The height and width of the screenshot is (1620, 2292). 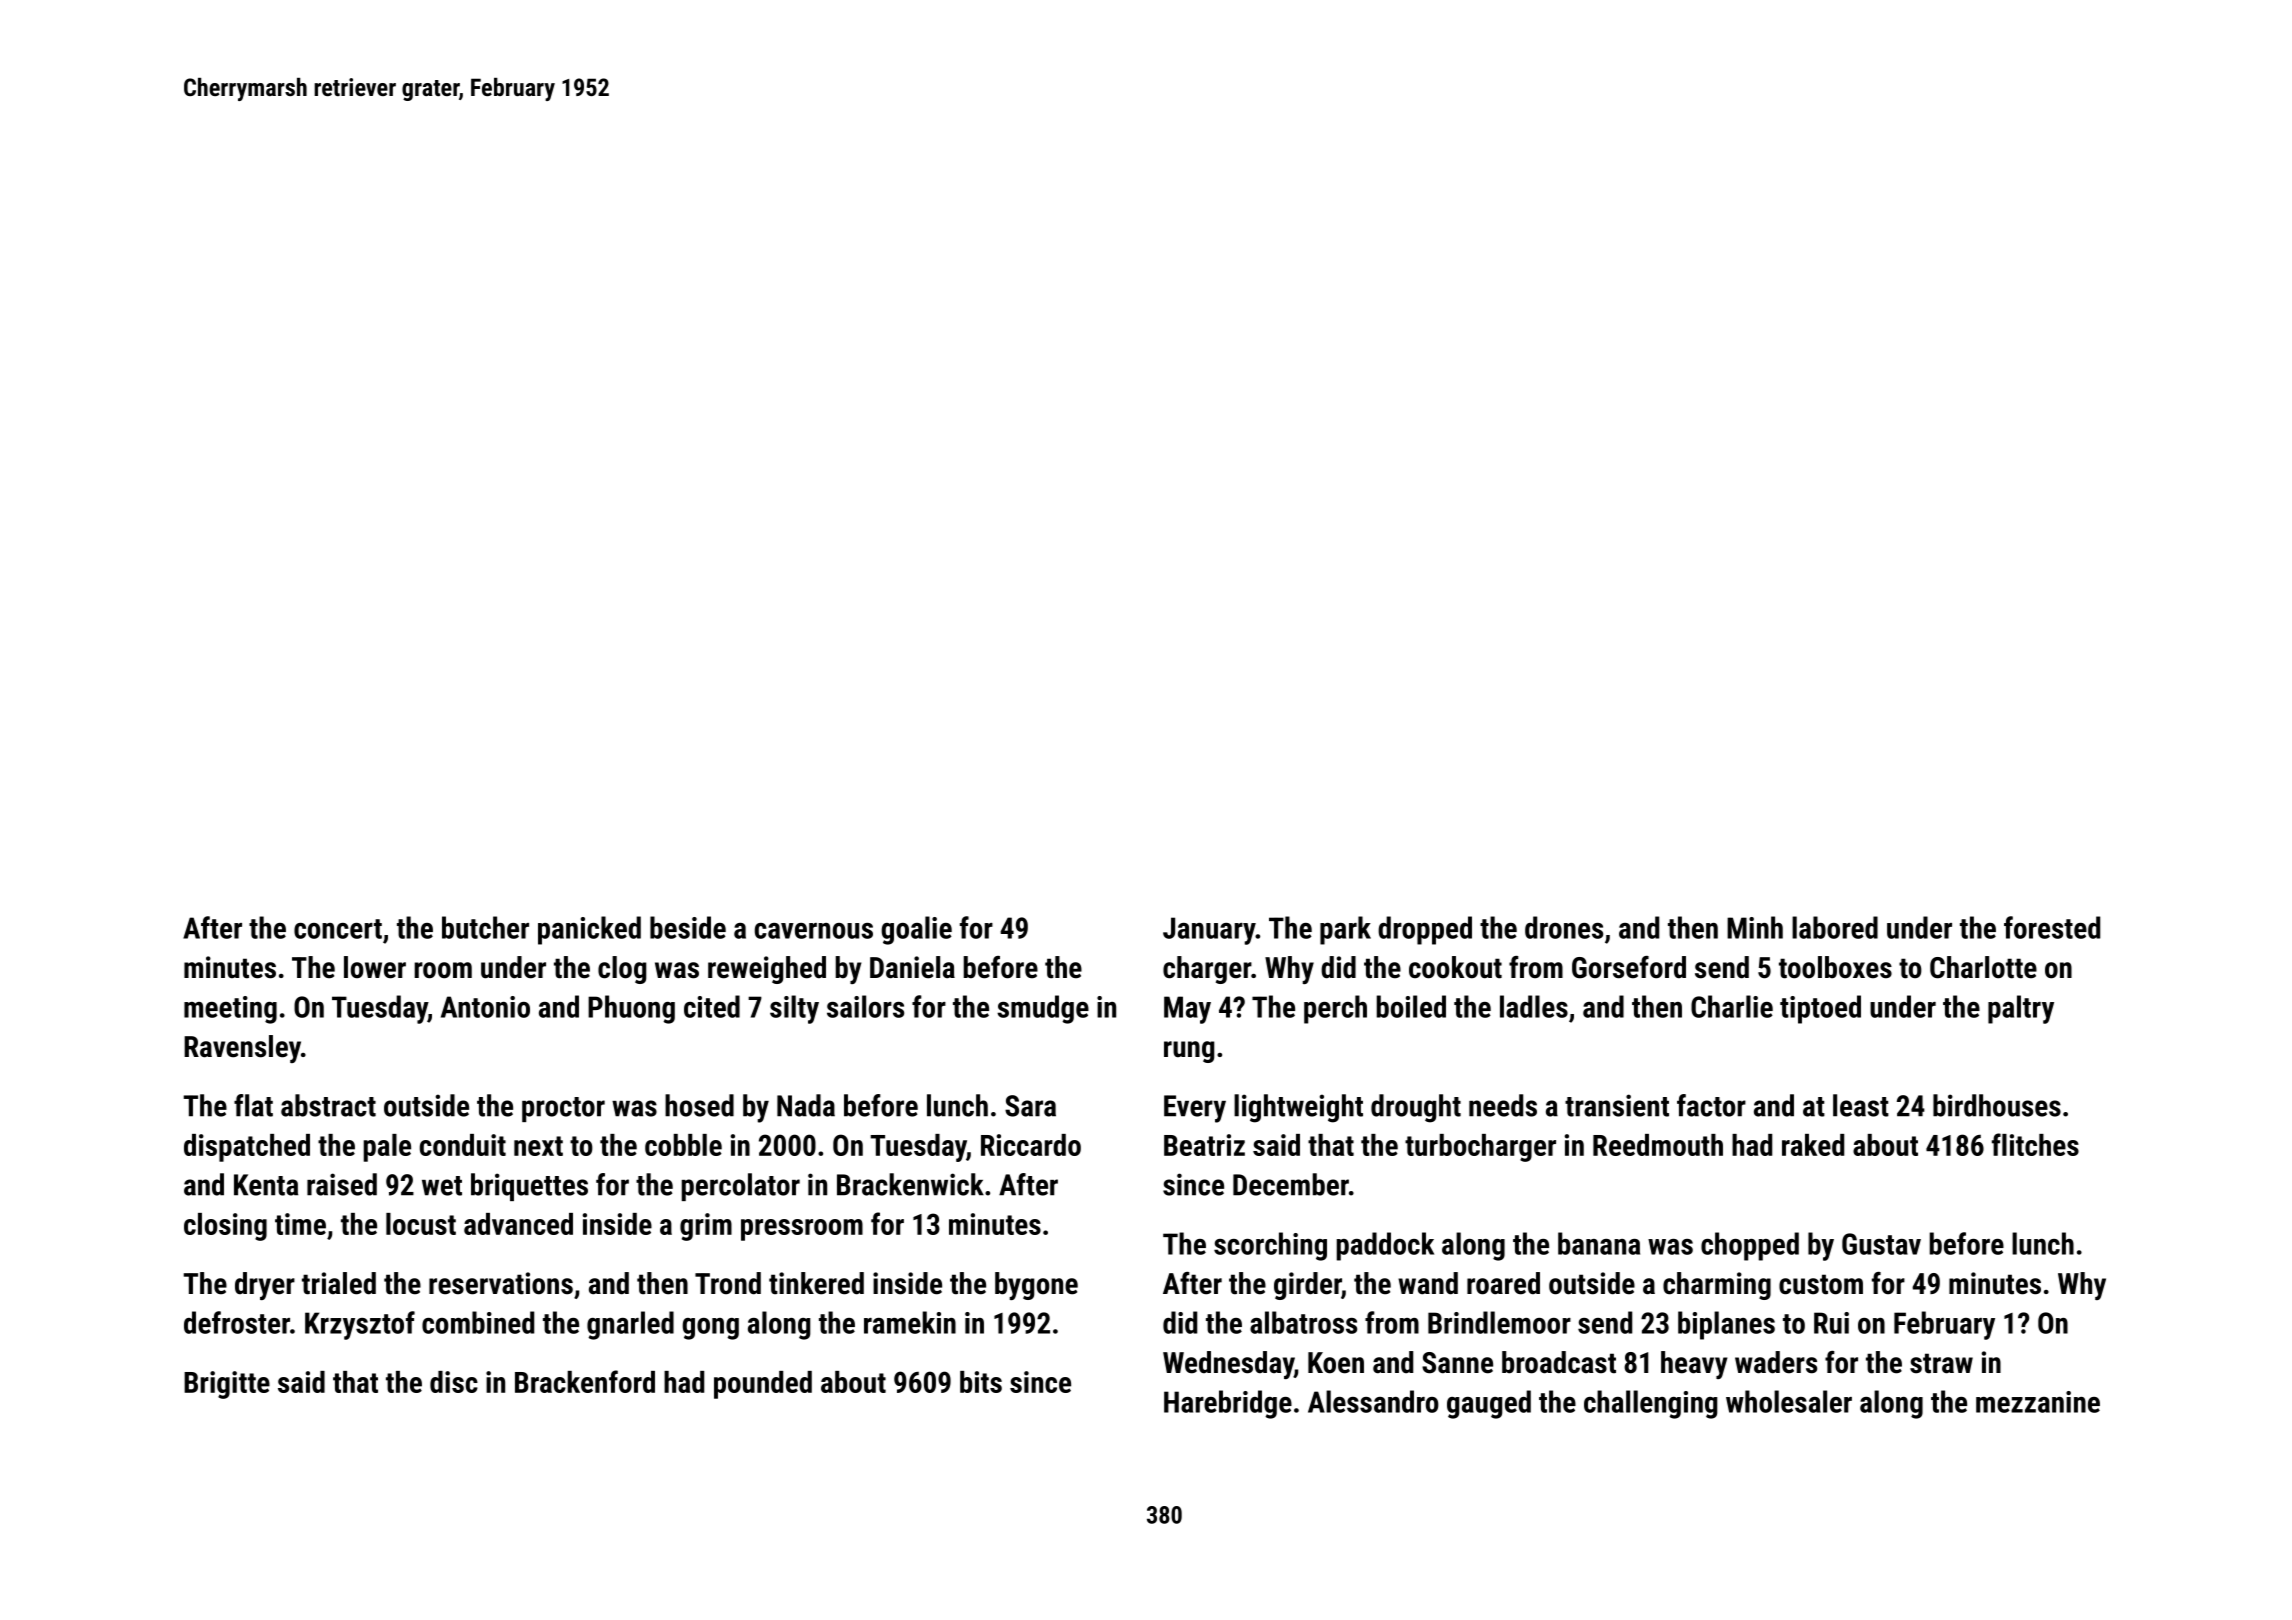 What do you see at coordinates (1983, 967) in the screenshot?
I see `Charlotte` at bounding box center [1983, 967].
